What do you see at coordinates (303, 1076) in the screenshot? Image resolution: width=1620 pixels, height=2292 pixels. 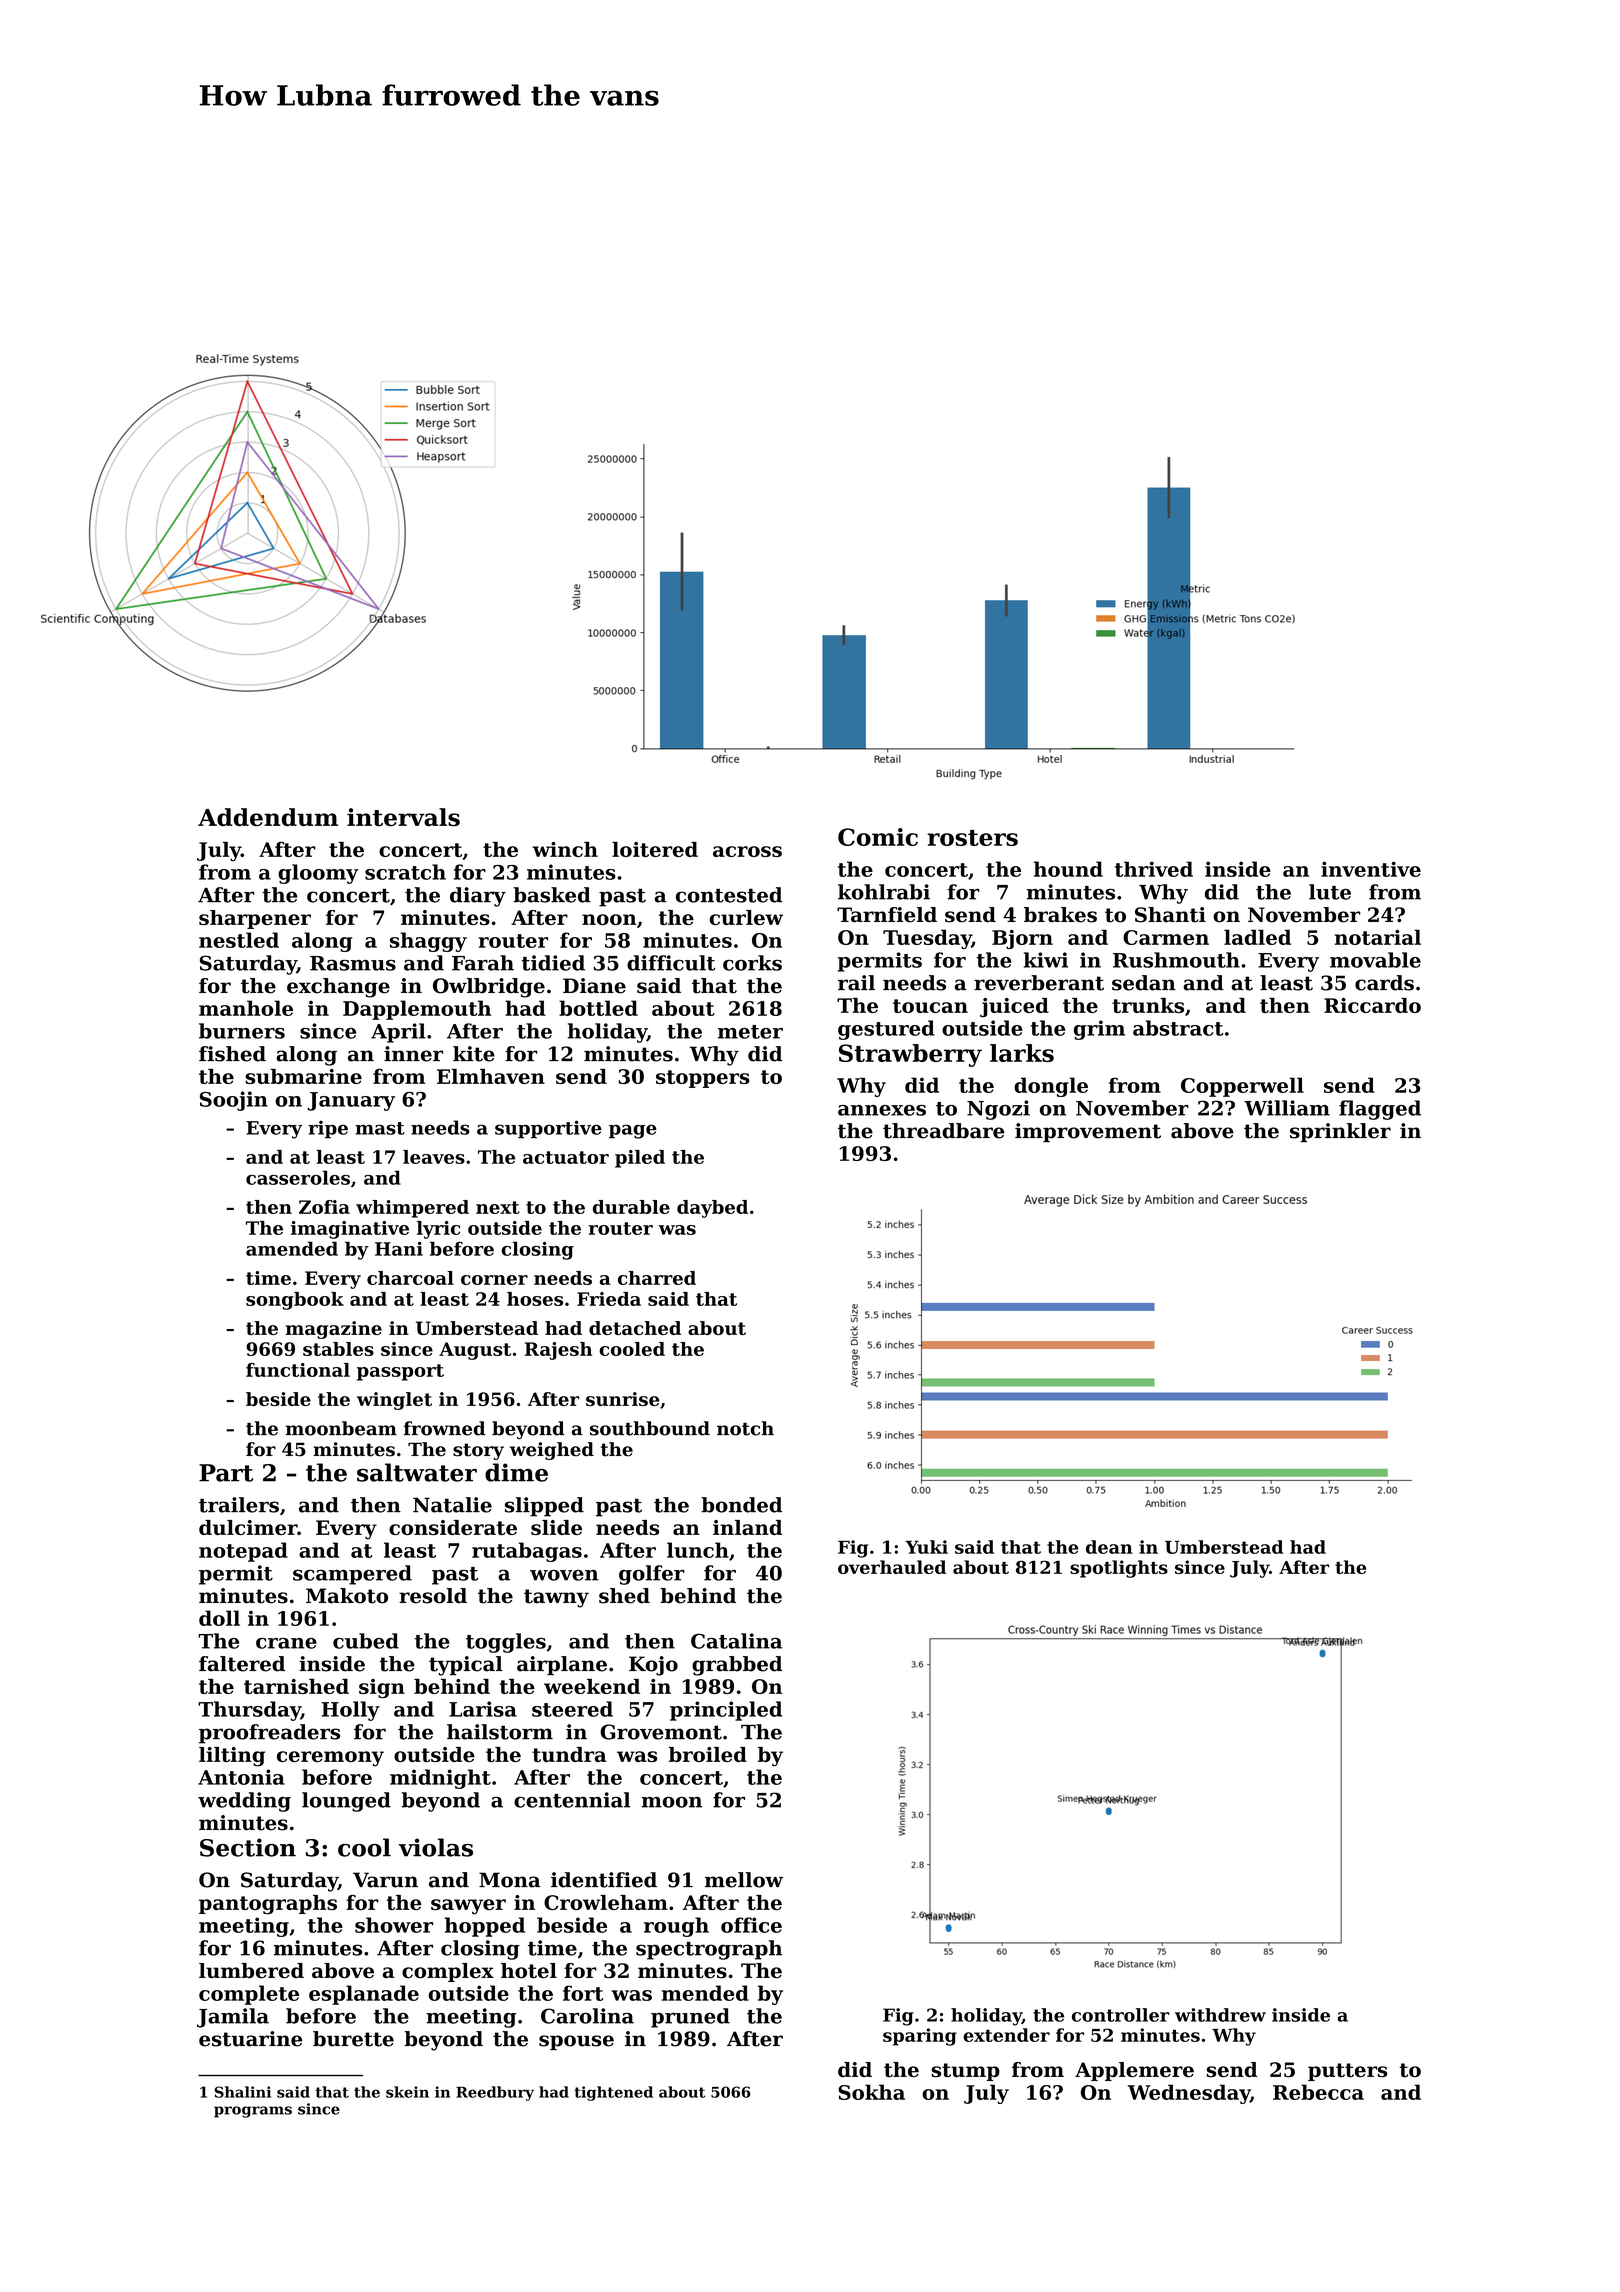 I see `submarine` at bounding box center [303, 1076].
